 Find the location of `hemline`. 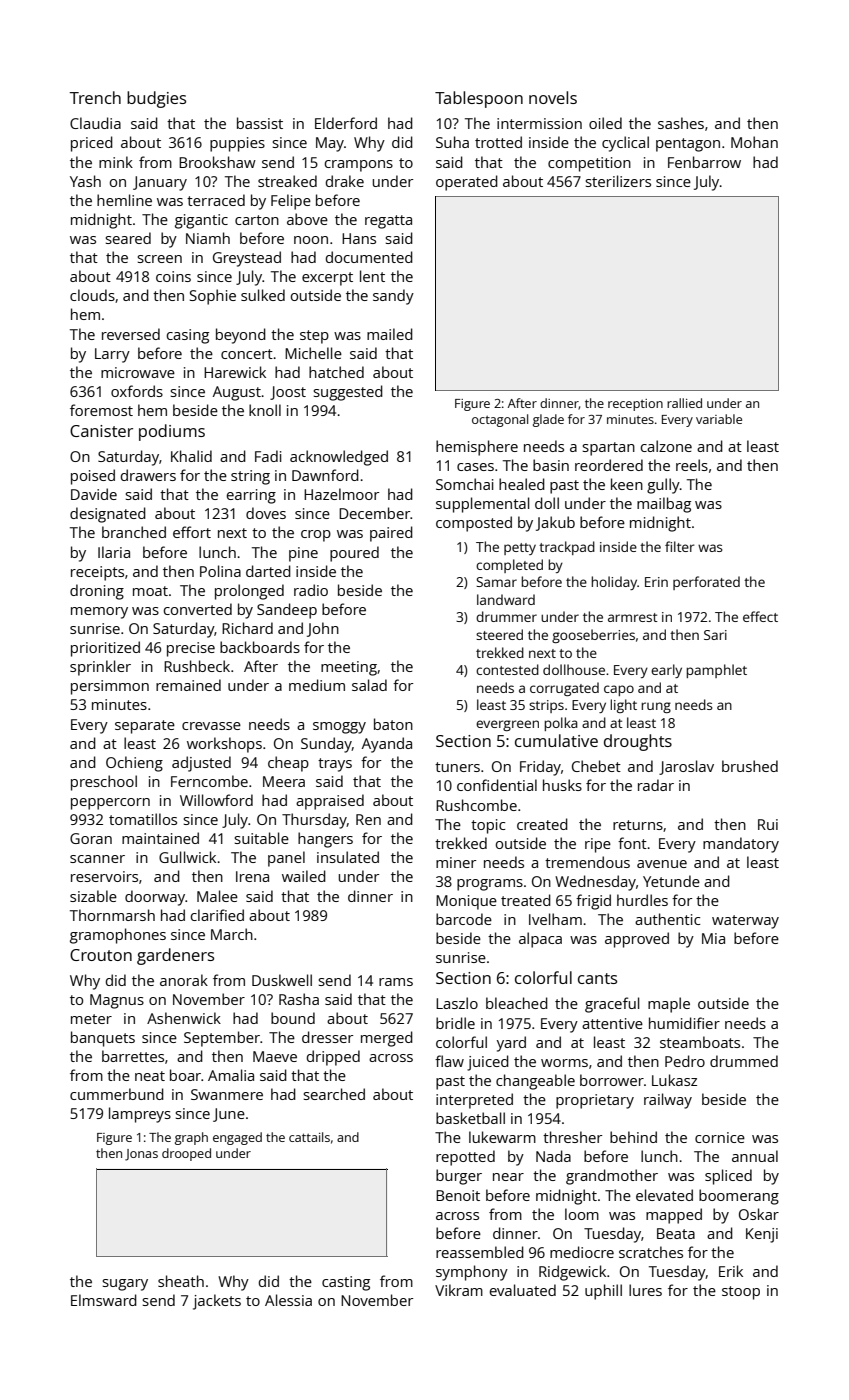

hemline is located at coordinates (124, 200).
